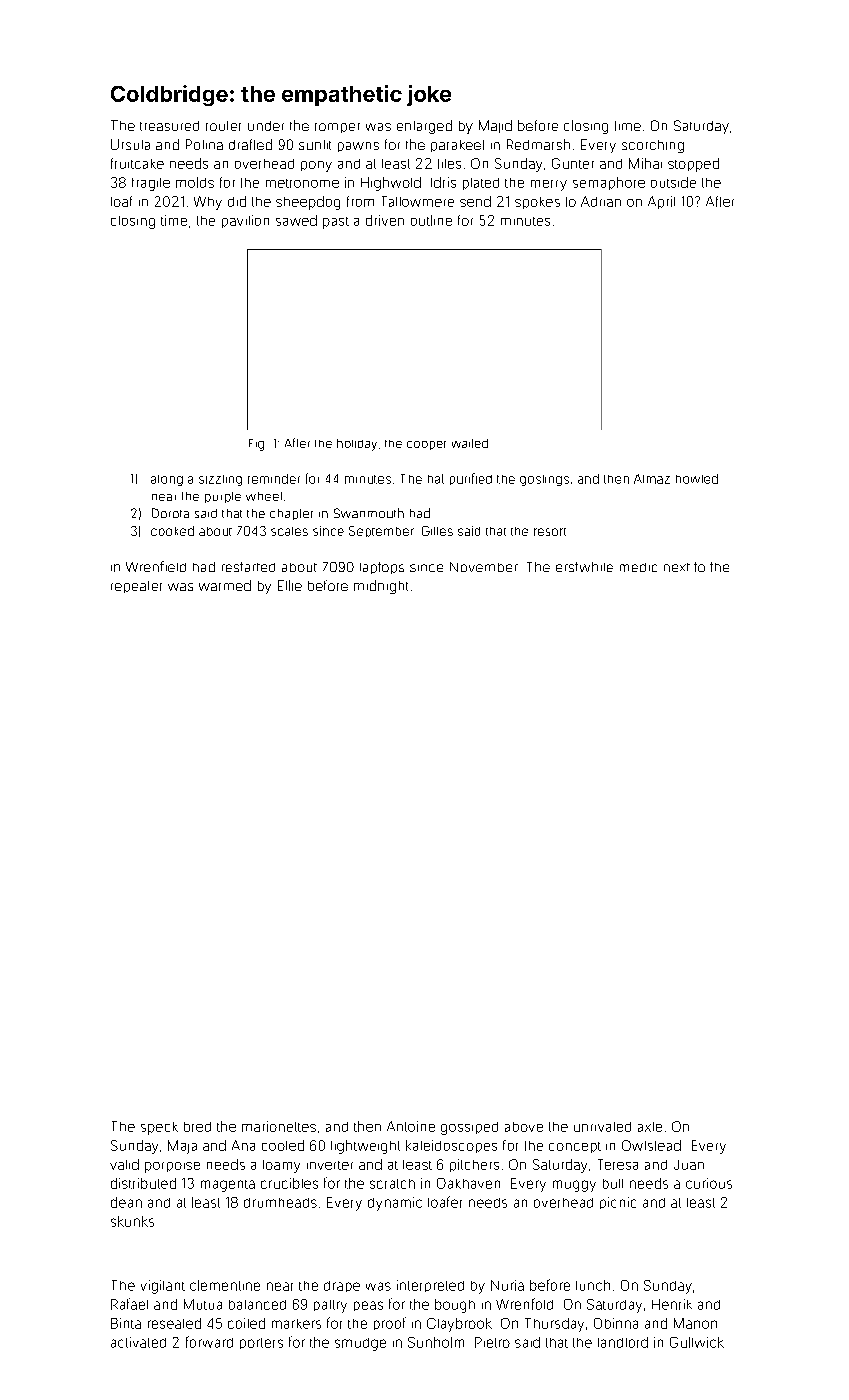 The width and height of the screenshot is (849, 1400). What do you see at coordinates (436, 1342) in the screenshot?
I see `Sunholm` at bounding box center [436, 1342].
